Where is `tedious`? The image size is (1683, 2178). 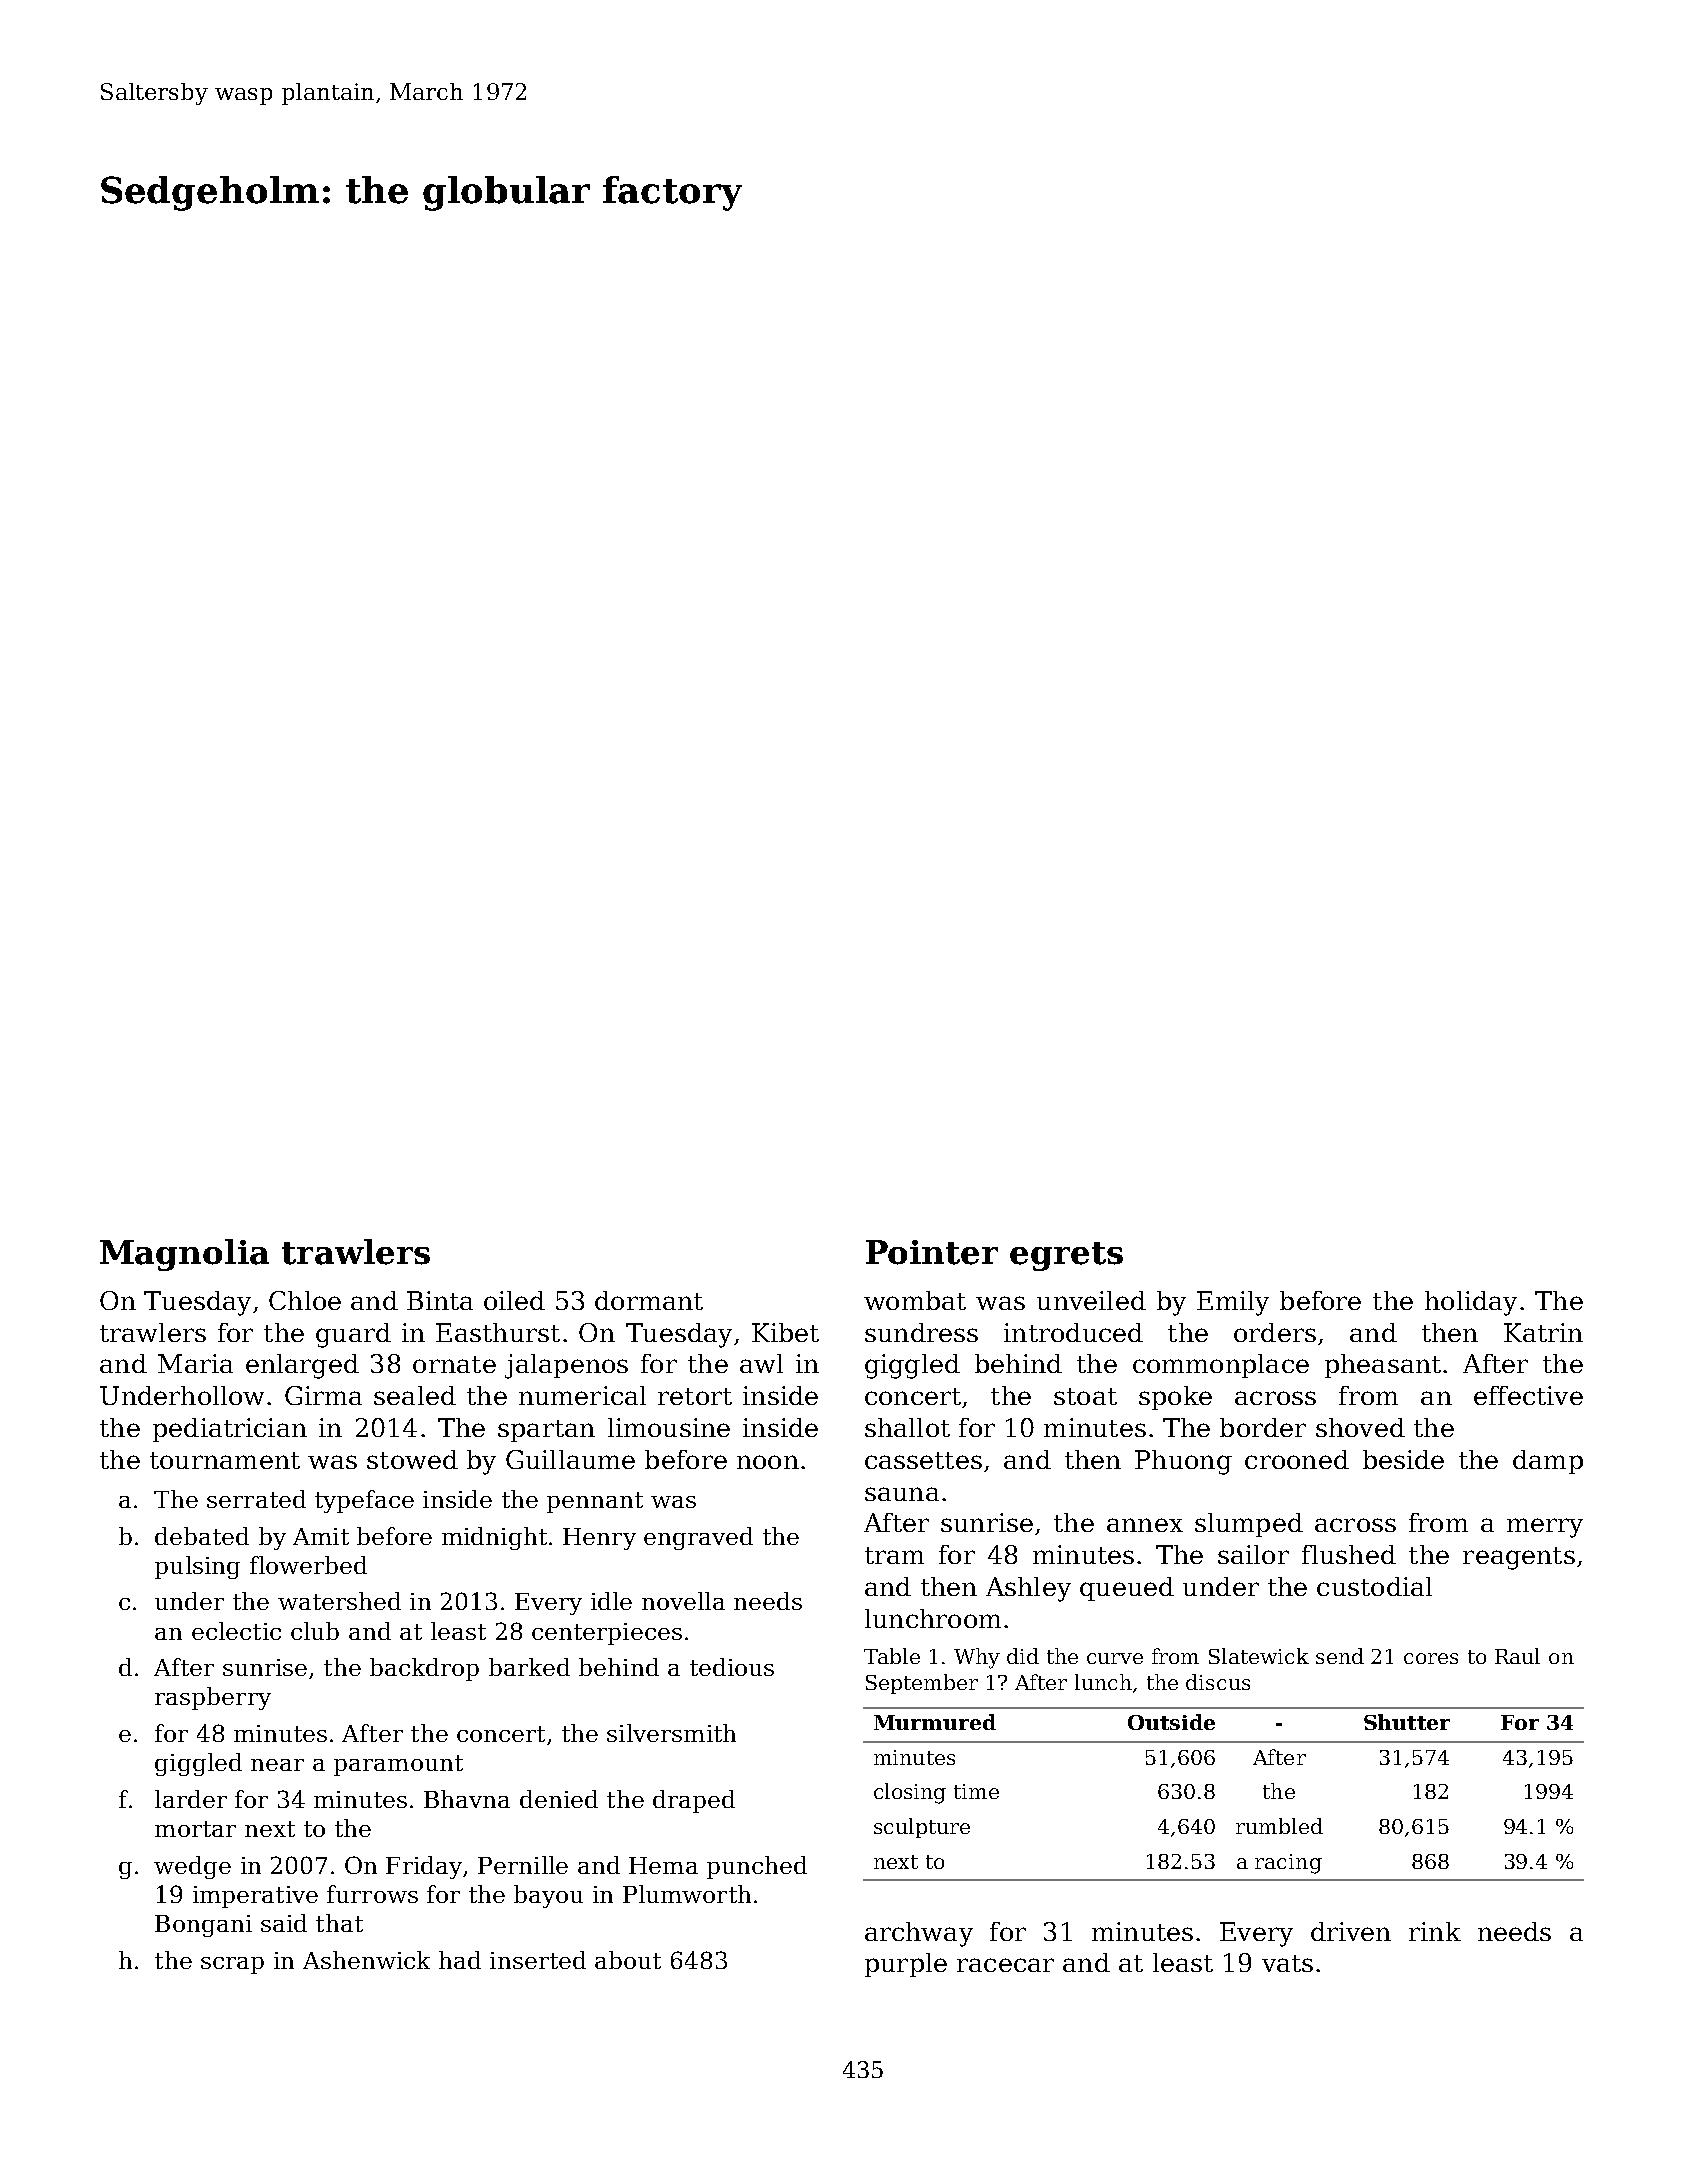 tedious is located at coordinates (732, 1667).
